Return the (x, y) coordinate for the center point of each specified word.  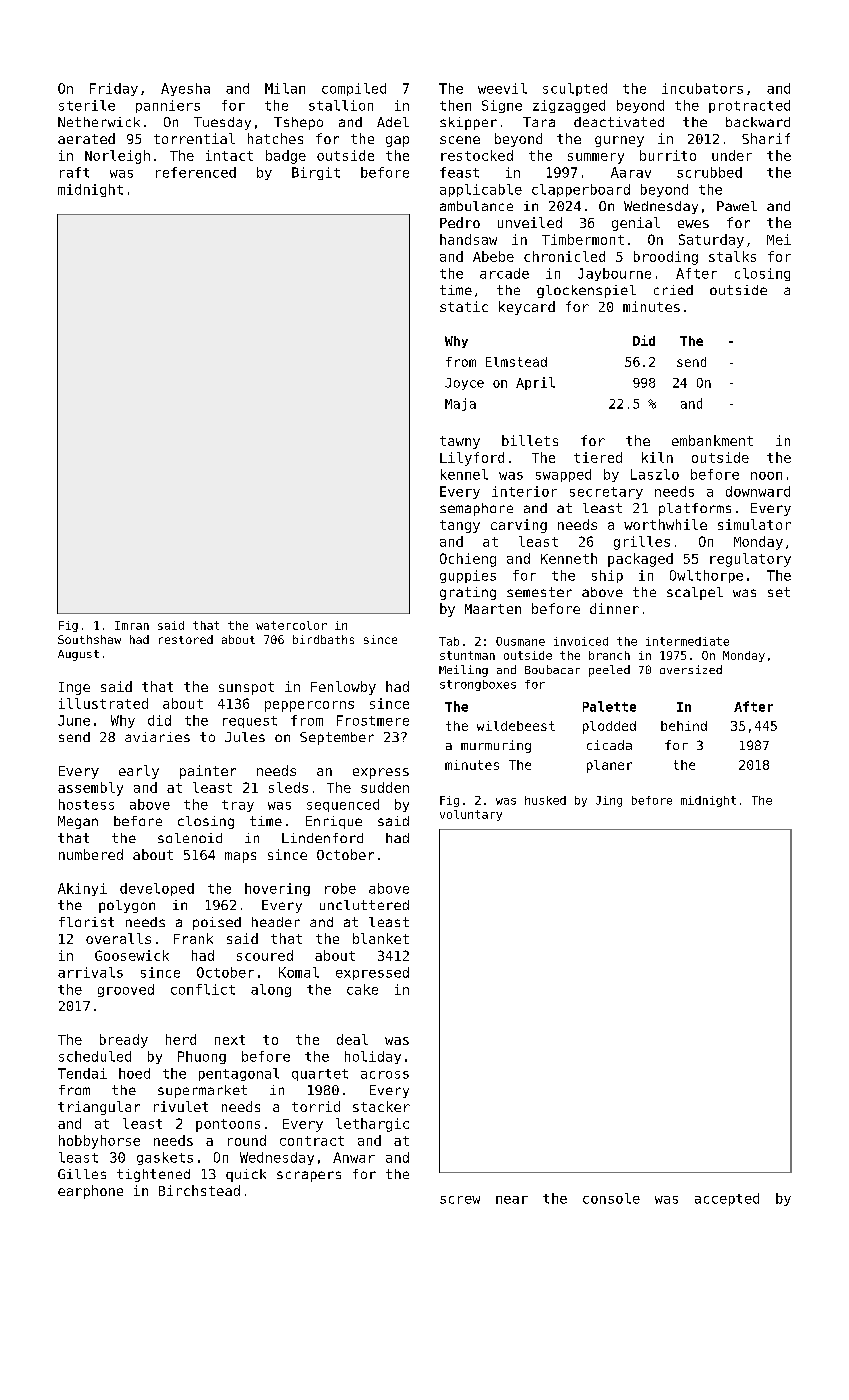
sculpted (575, 89)
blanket (381, 938)
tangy (460, 526)
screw (460, 1200)
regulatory (750, 560)
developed (157, 889)
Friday (114, 89)
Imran (132, 625)
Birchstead (199, 1190)
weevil (502, 88)
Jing (609, 801)
